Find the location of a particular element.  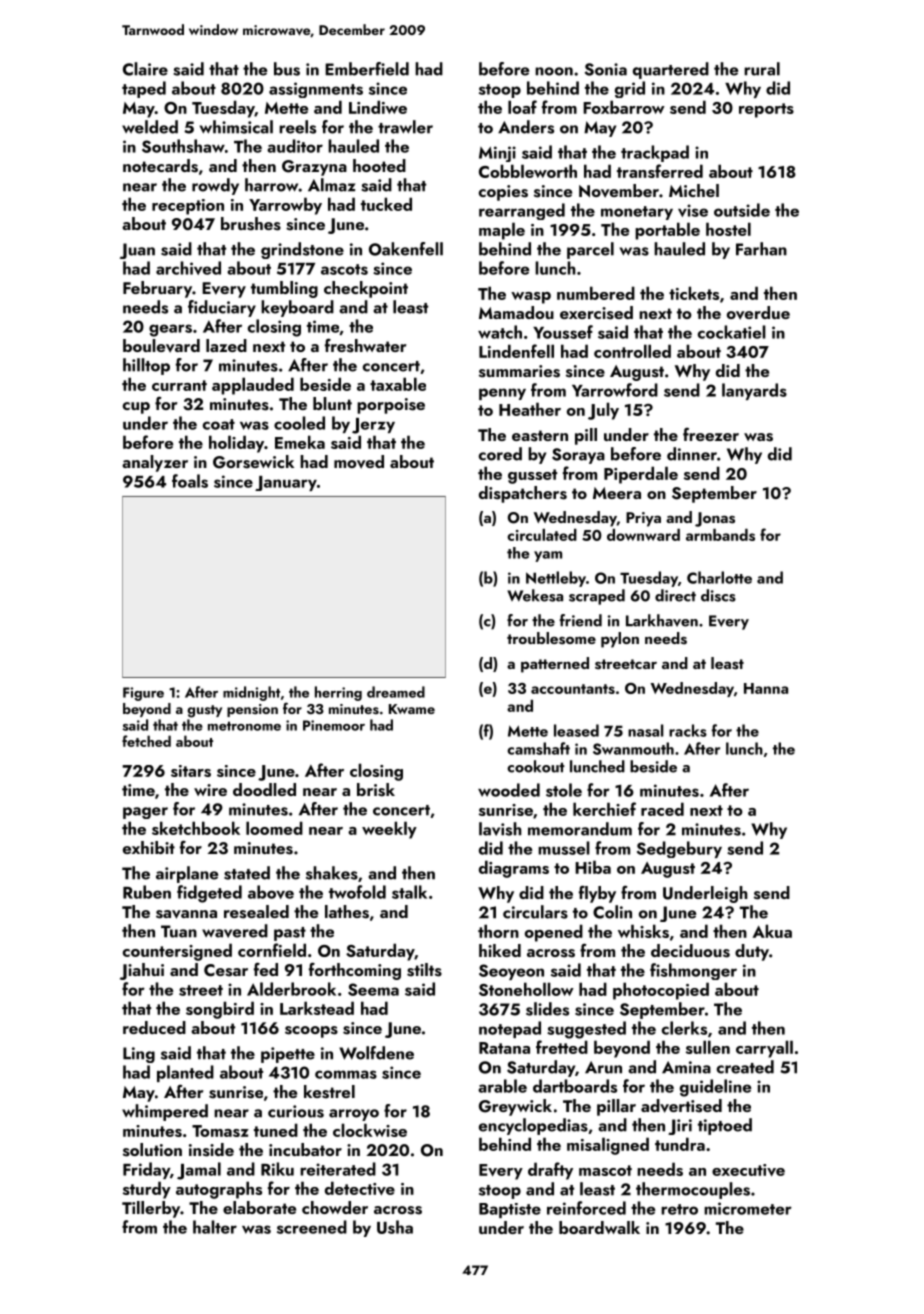

coat is located at coordinates (219, 424).
